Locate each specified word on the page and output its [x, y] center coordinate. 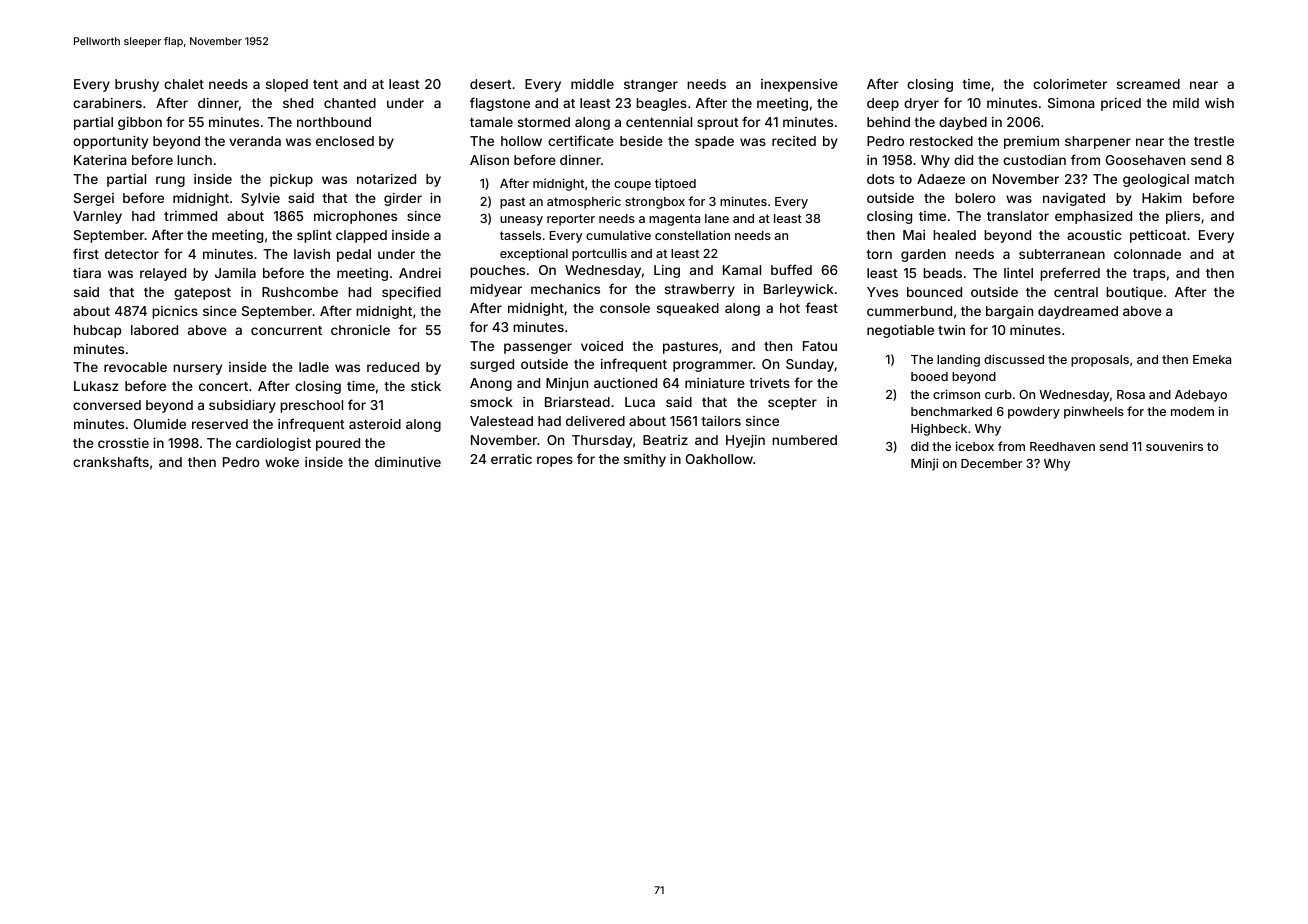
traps [1149, 275]
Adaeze [941, 179]
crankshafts [111, 461]
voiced [602, 346]
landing [958, 360]
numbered [804, 440]
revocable [135, 367]
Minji [924, 464]
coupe [632, 186]
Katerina [100, 160]
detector [132, 254]
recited [794, 141]
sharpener [1098, 142]
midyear [496, 290]
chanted [350, 103]
